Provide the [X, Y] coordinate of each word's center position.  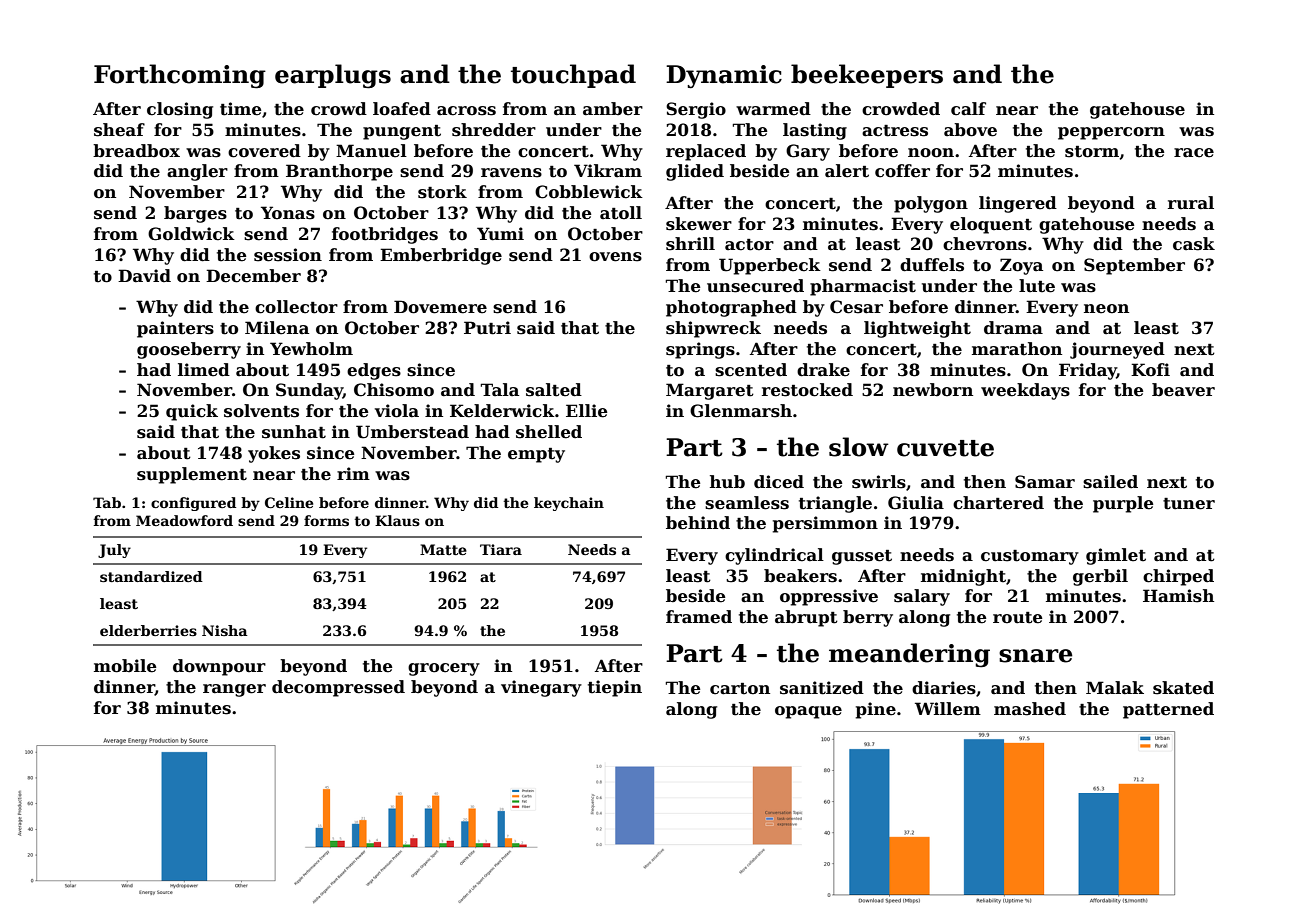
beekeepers [867, 76]
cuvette [945, 448]
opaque [808, 712]
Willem [948, 709]
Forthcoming [180, 76]
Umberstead [412, 432]
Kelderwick [502, 411]
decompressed [338, 688]
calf [968, 109]
